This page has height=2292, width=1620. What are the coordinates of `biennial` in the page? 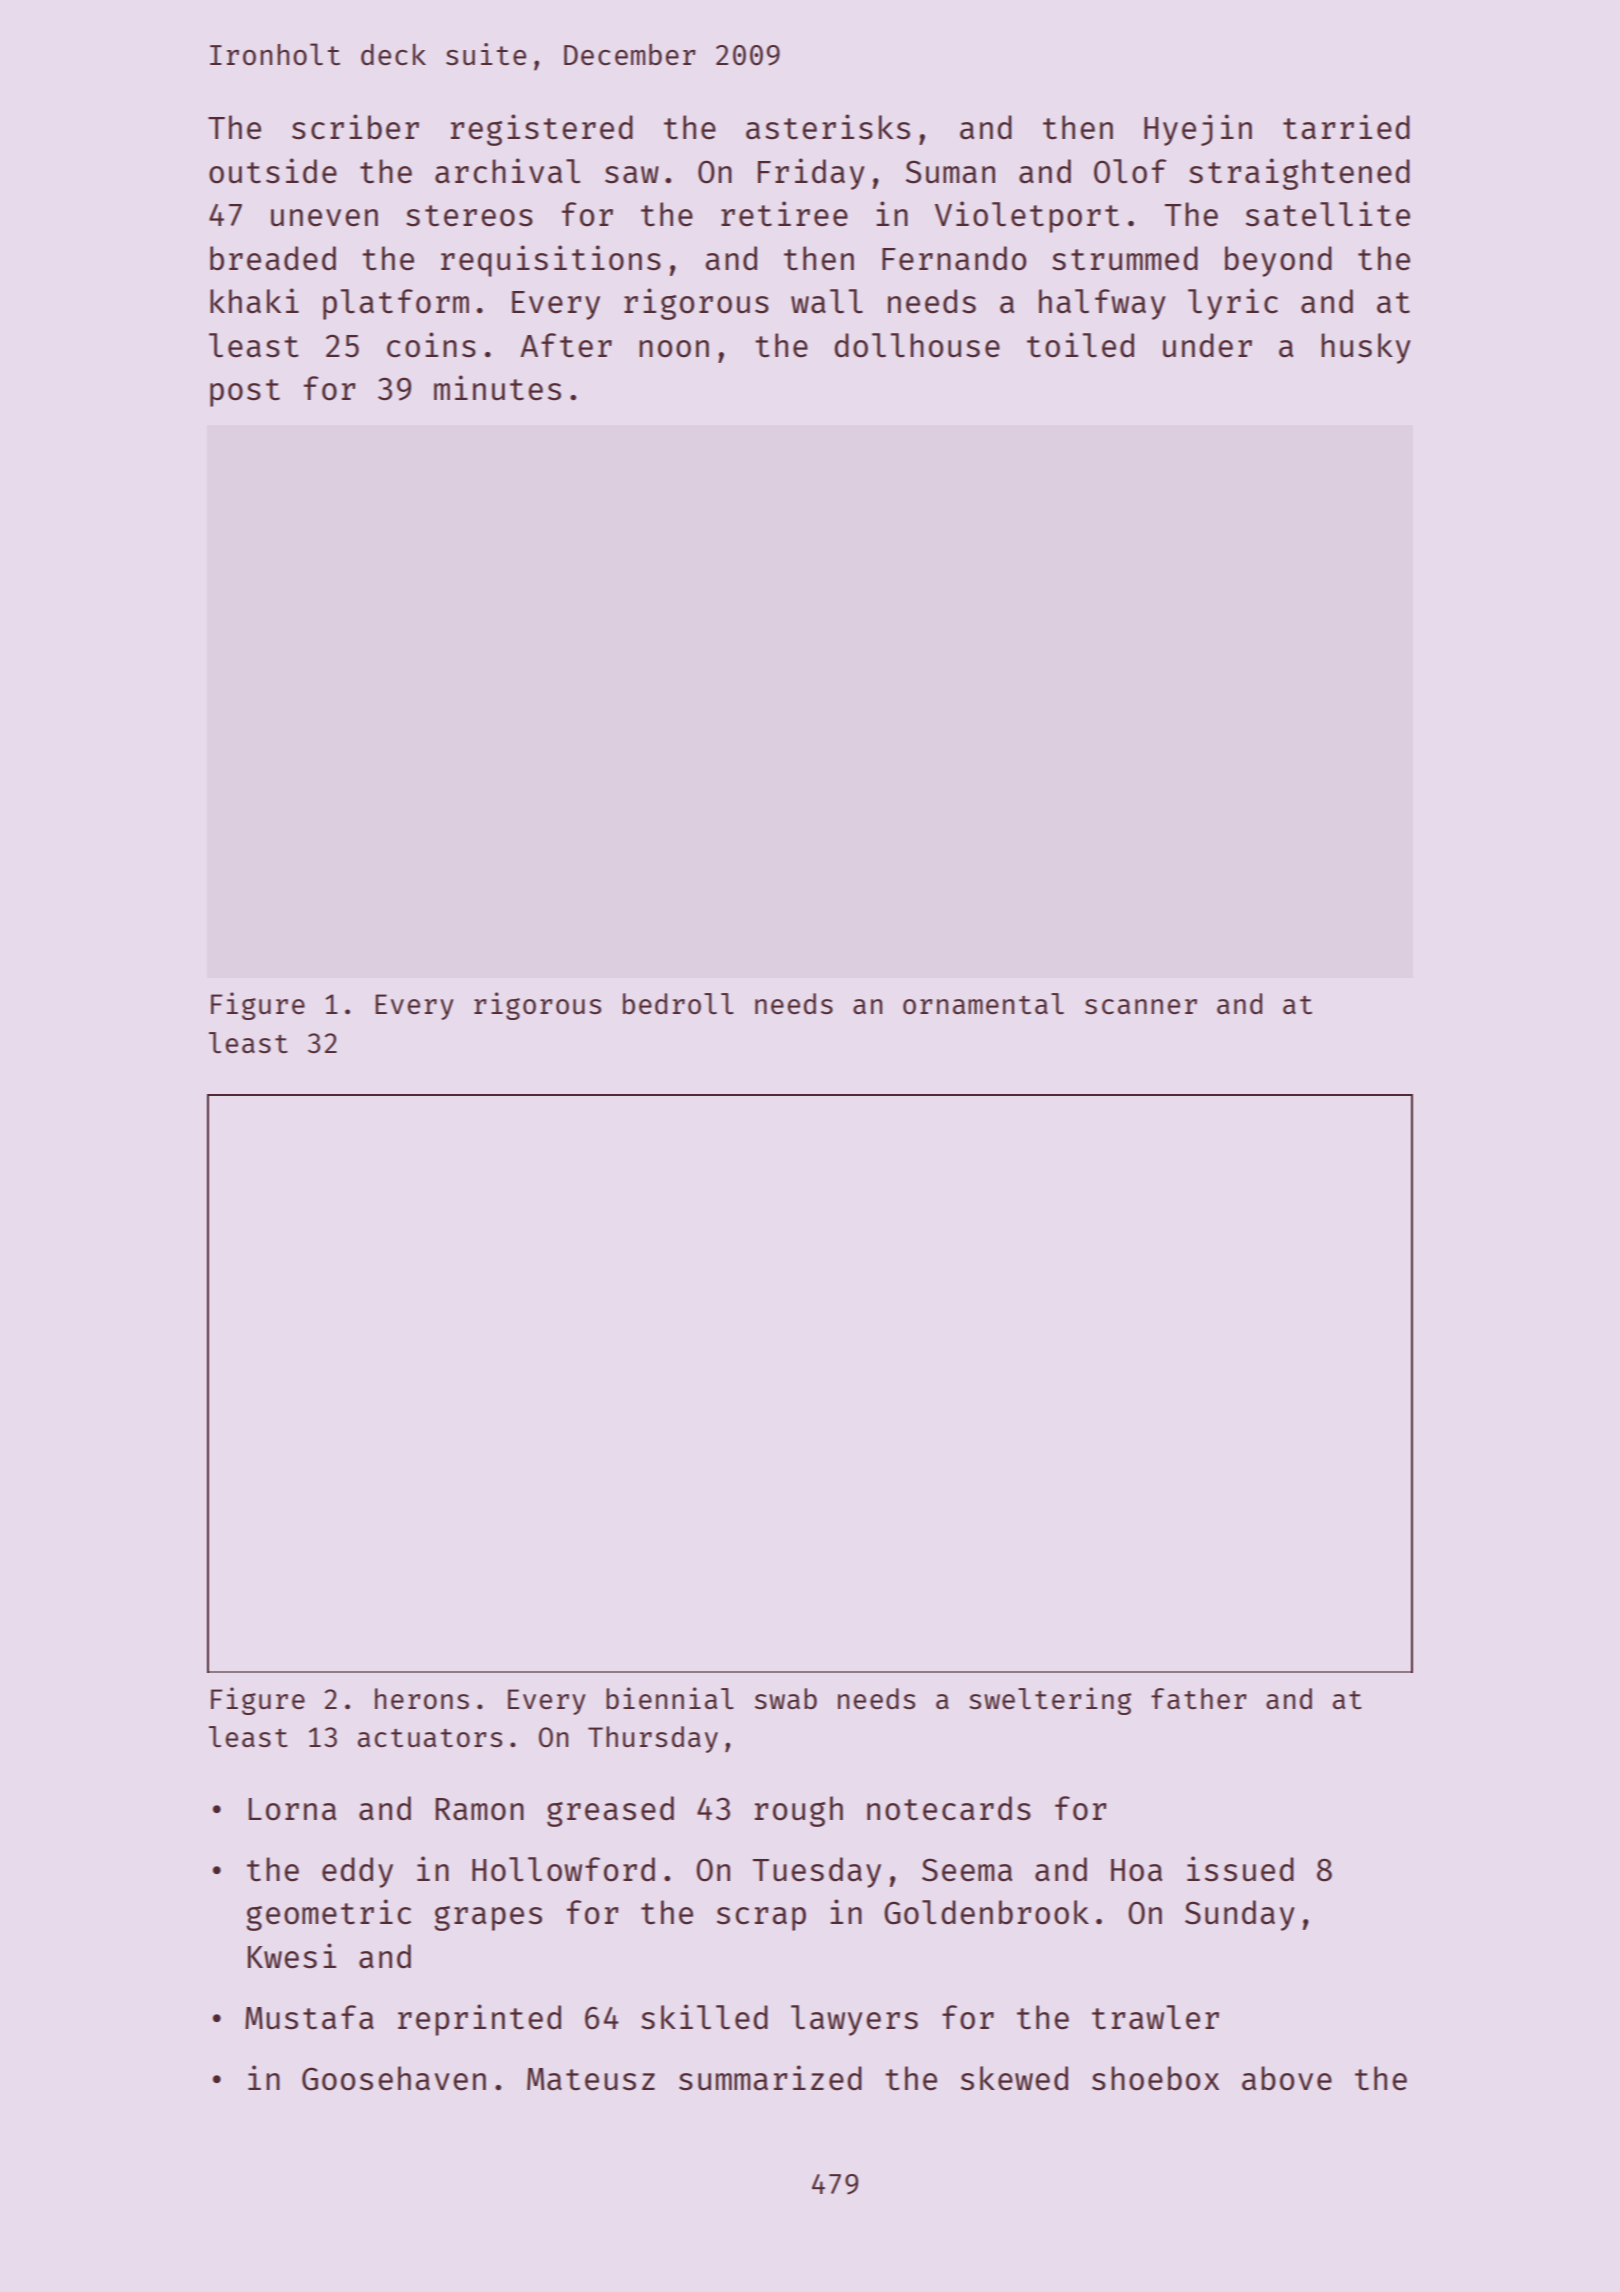 It's located at (670, 1698).
